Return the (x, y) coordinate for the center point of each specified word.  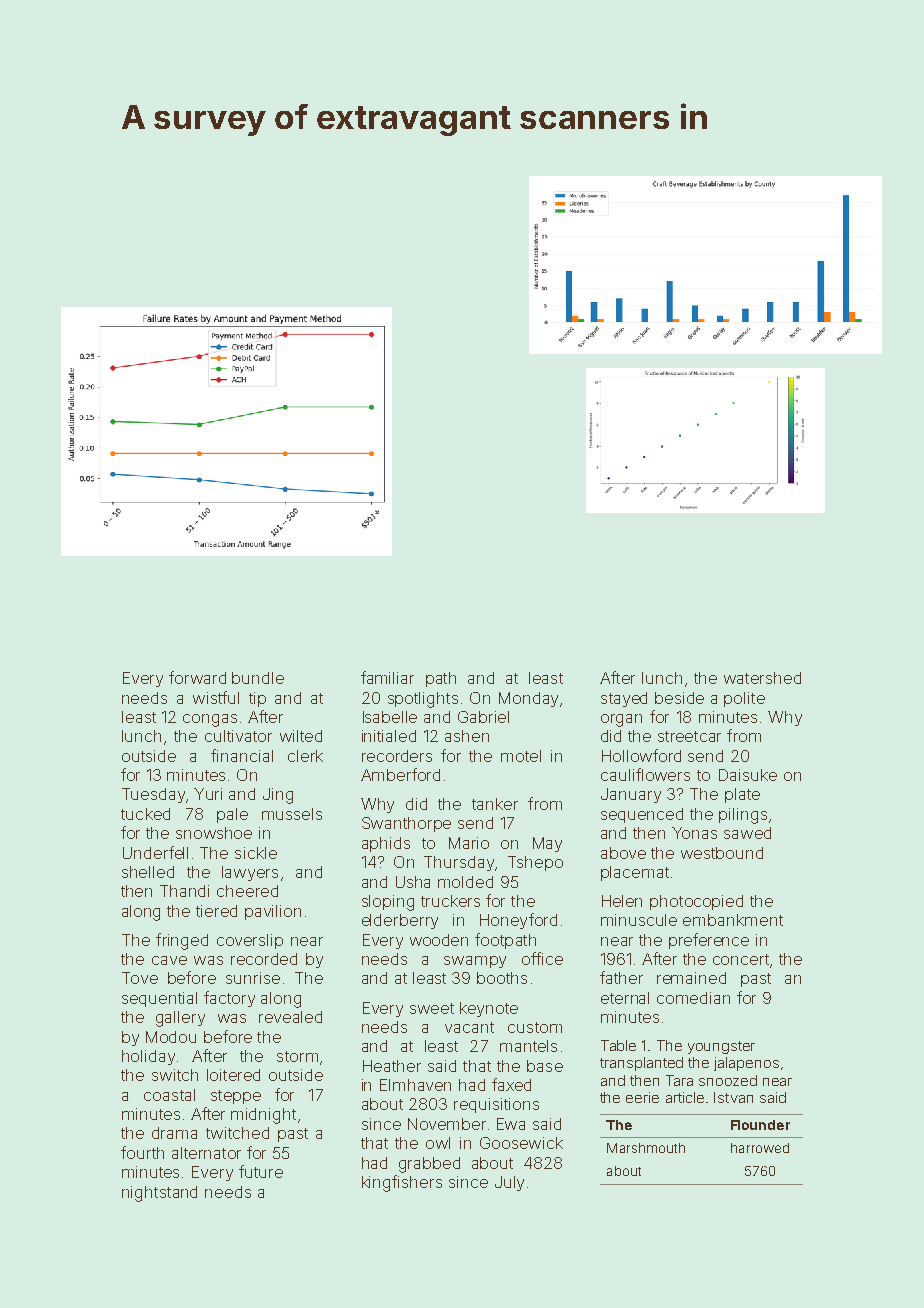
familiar (387, 677)
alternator (206, 1153)
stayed (624, 699)
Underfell (155, 852)
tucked (145, 814)
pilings (743, 816)
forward (197, 677)
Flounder (760, 1125)
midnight (263, 1116)
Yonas (694, 833)
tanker (495, 804)
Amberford (400, 774)
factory (229, 999)
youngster (721, 1047)
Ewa (511, 1124)
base (545, 1066)
